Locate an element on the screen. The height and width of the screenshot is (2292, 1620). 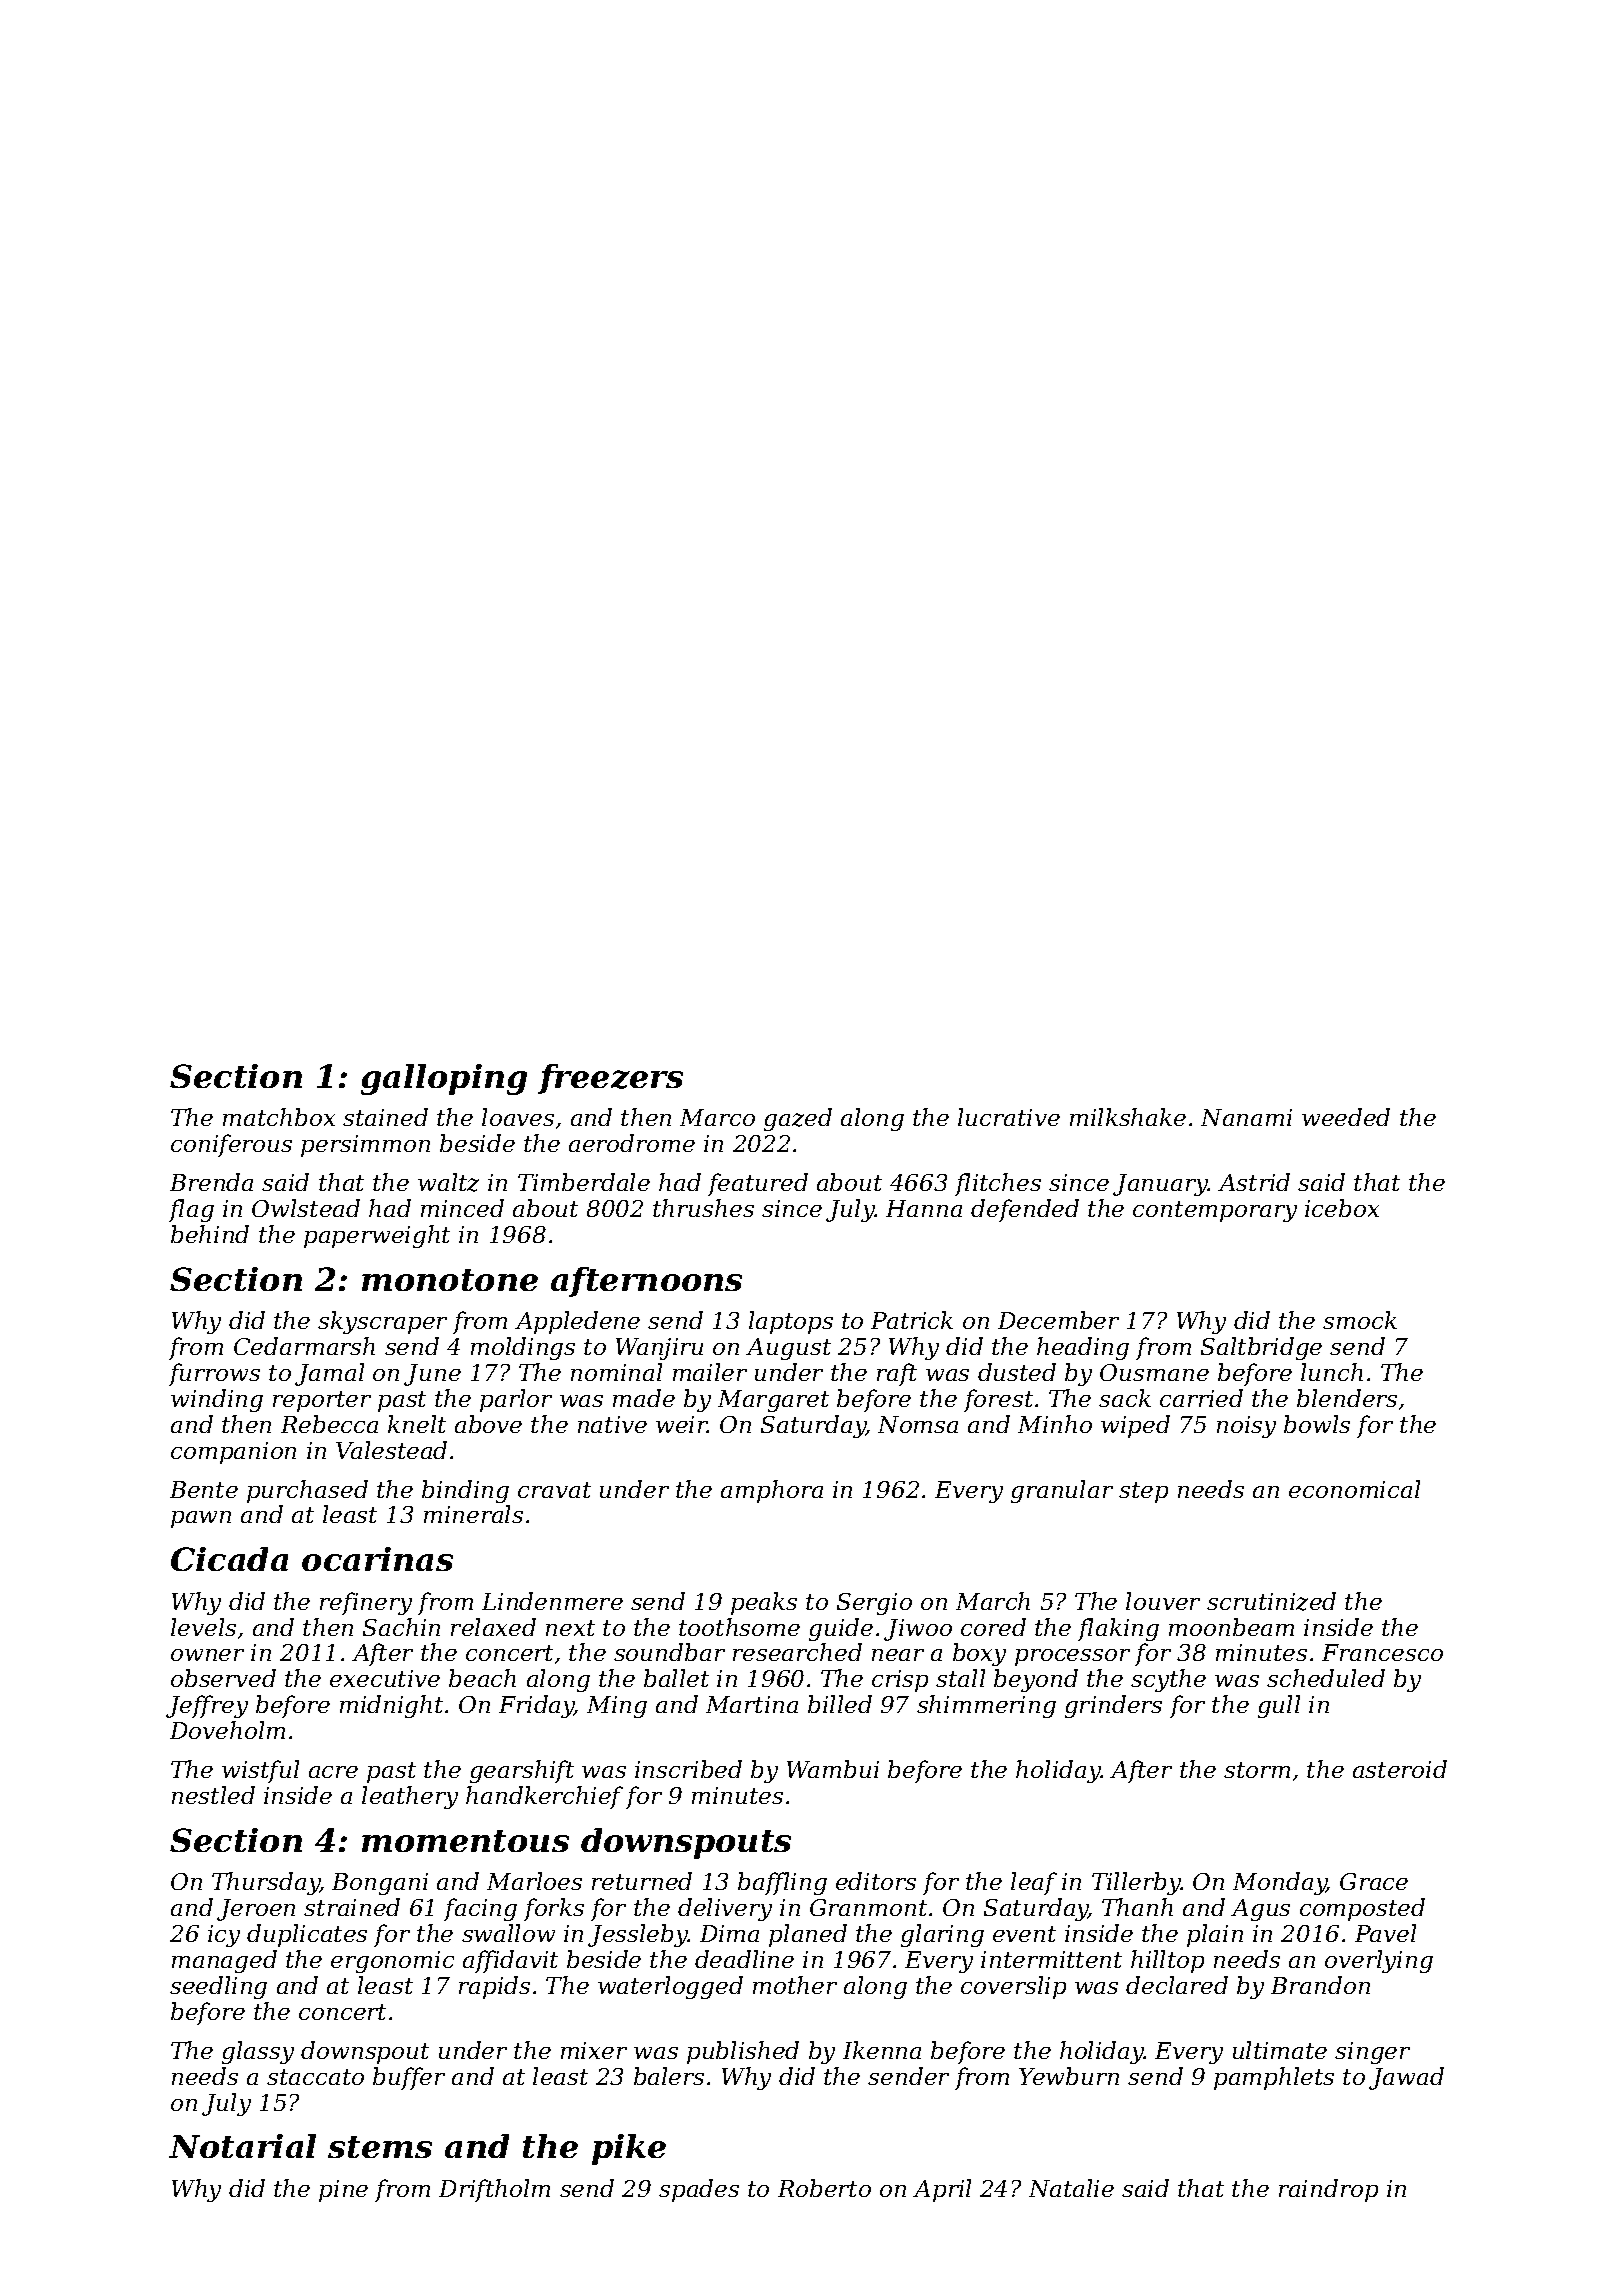
galloping is located at coordinates (444, 1079).
